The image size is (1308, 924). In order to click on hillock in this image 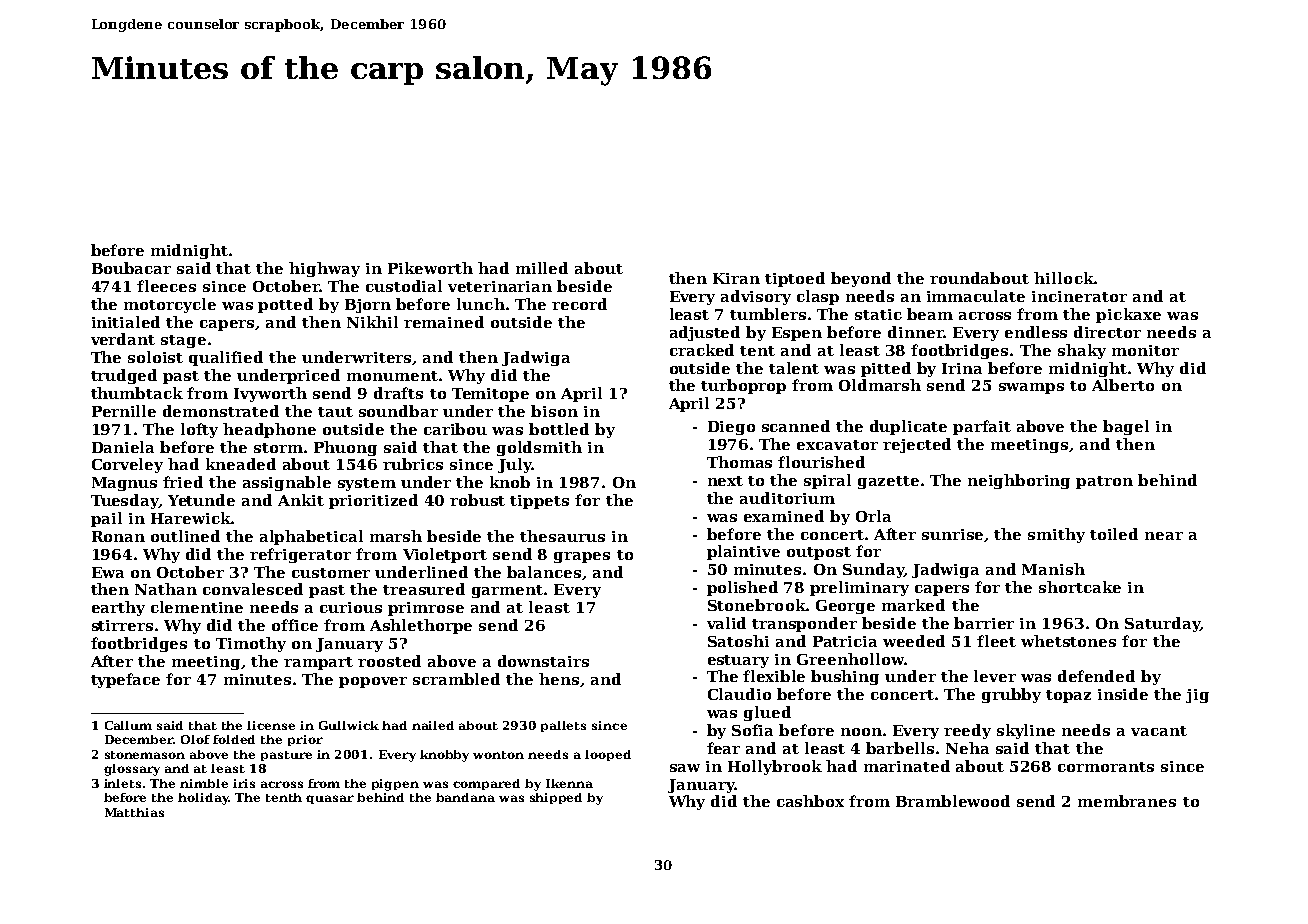, I will do `click(1064, 278)`.
